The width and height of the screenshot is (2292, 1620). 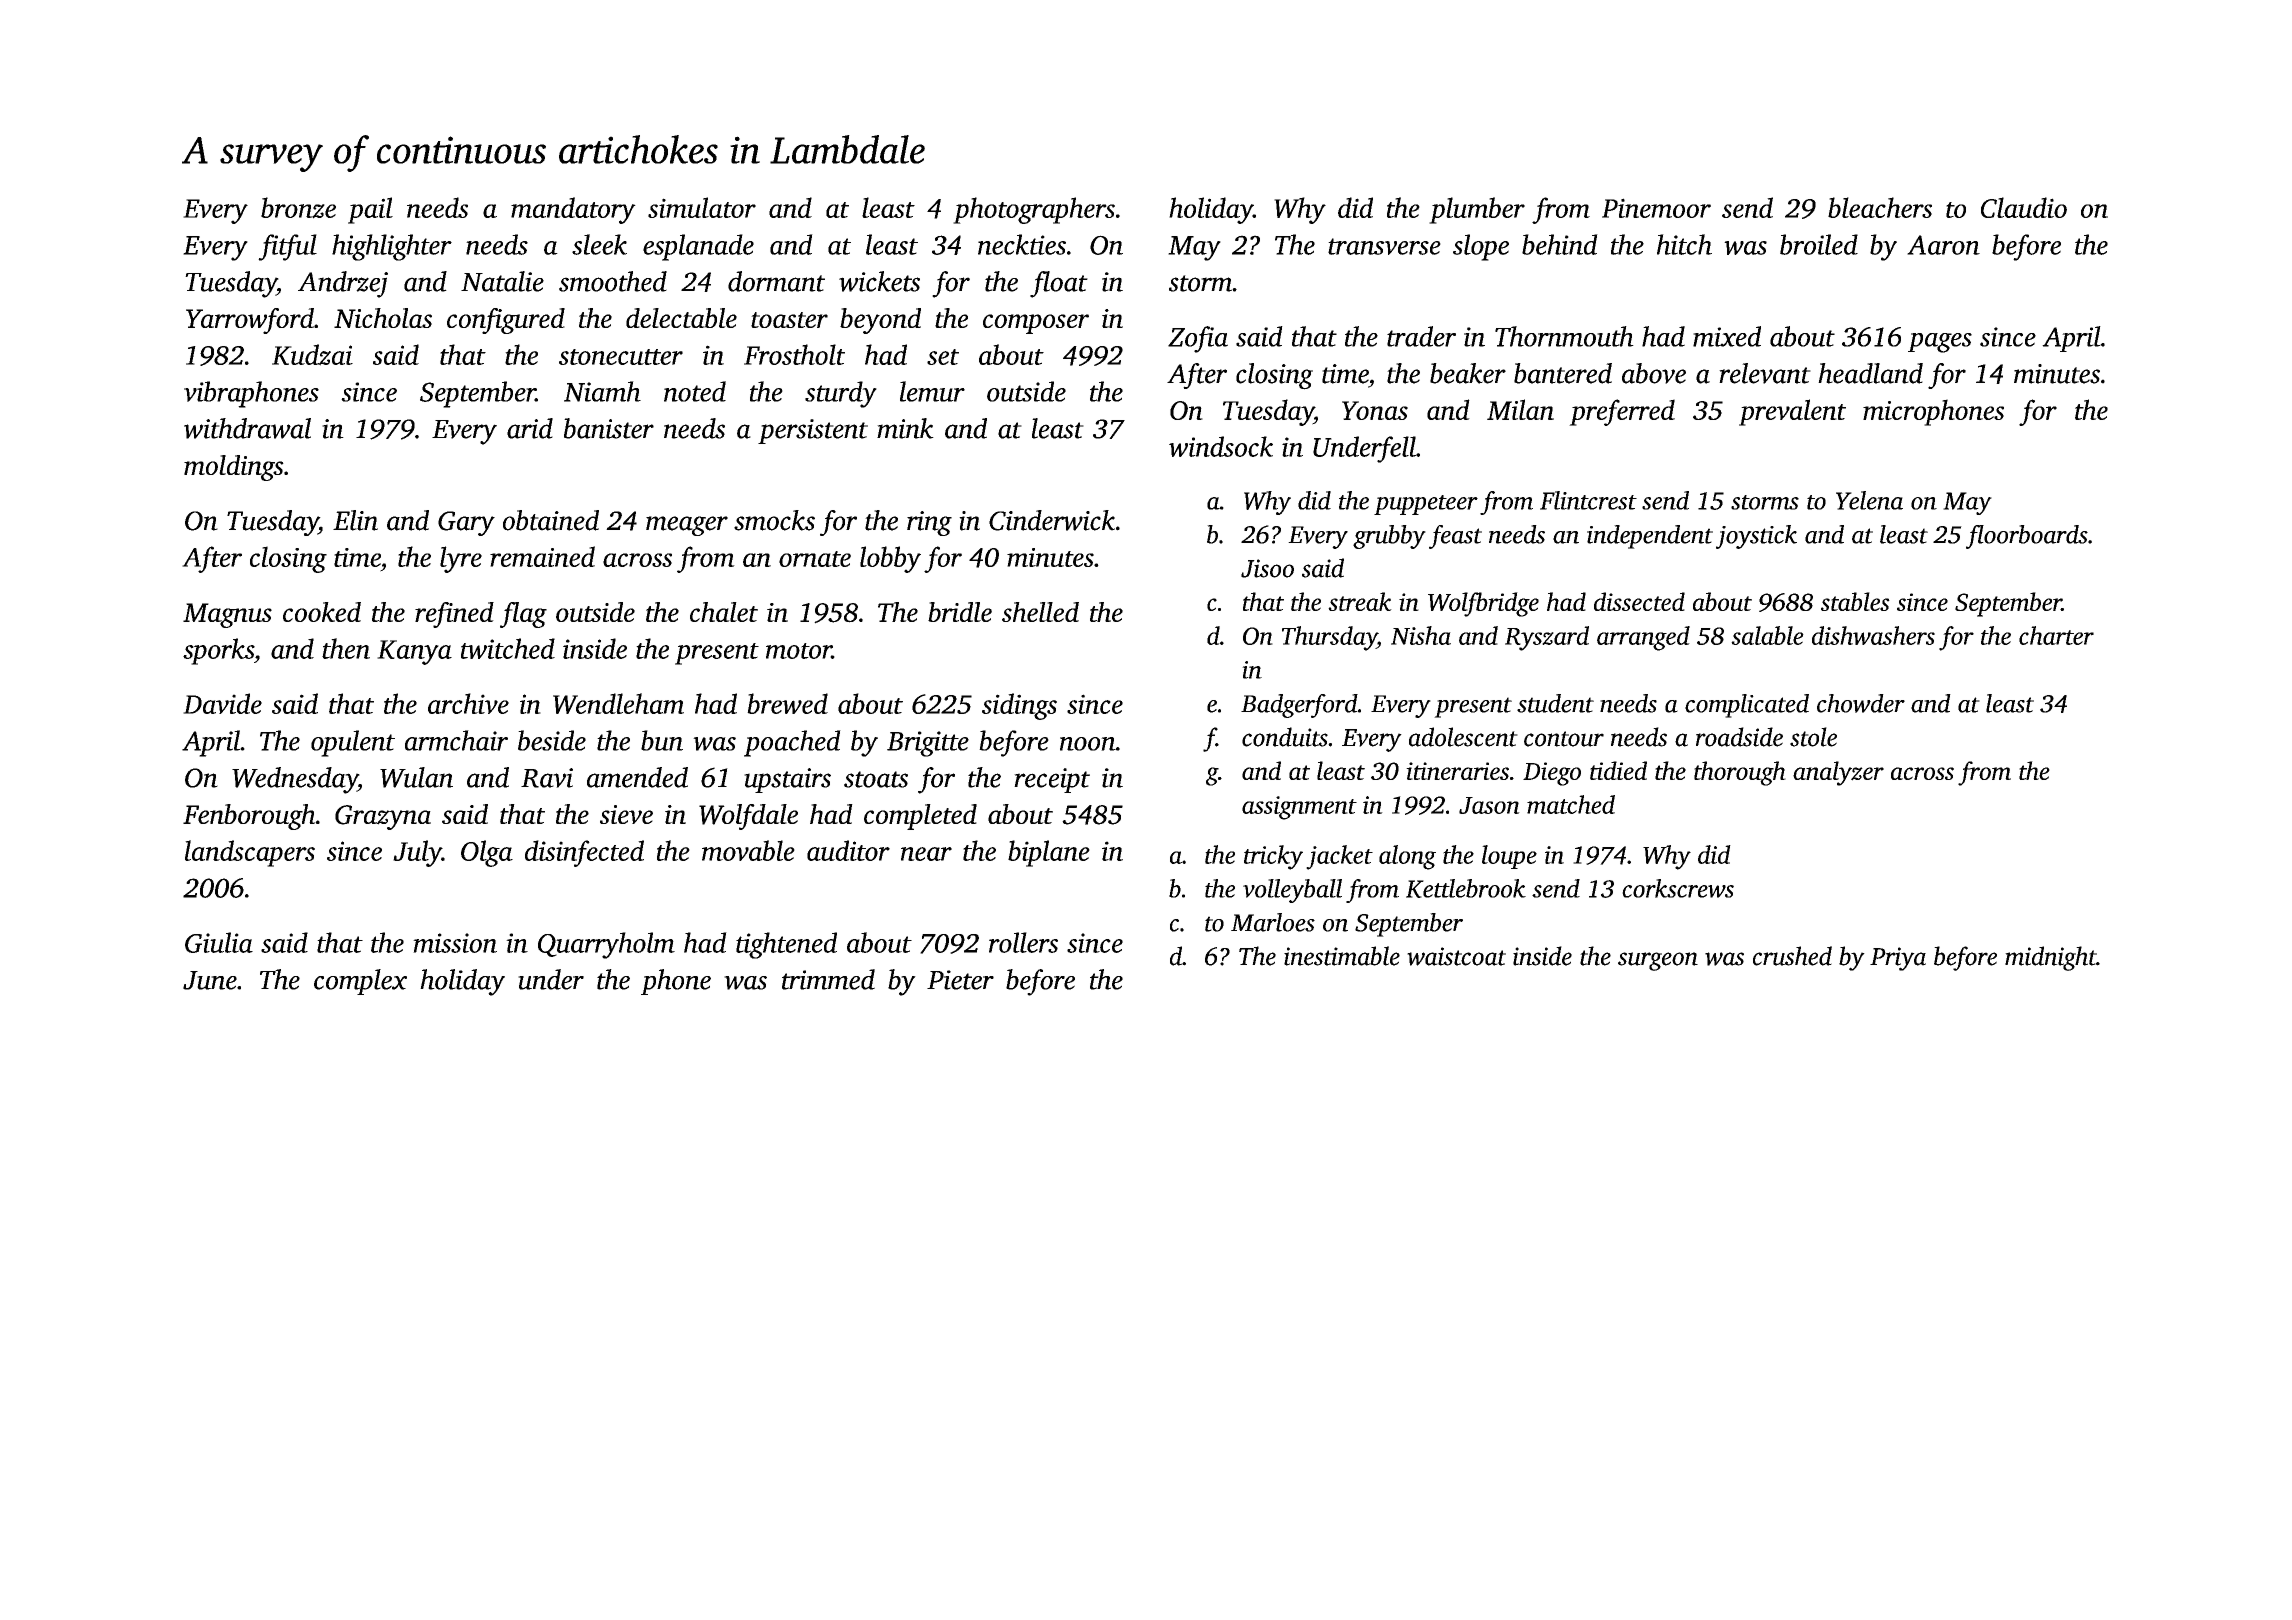 I want to click on assignment, so click(x=1299, y=808).
